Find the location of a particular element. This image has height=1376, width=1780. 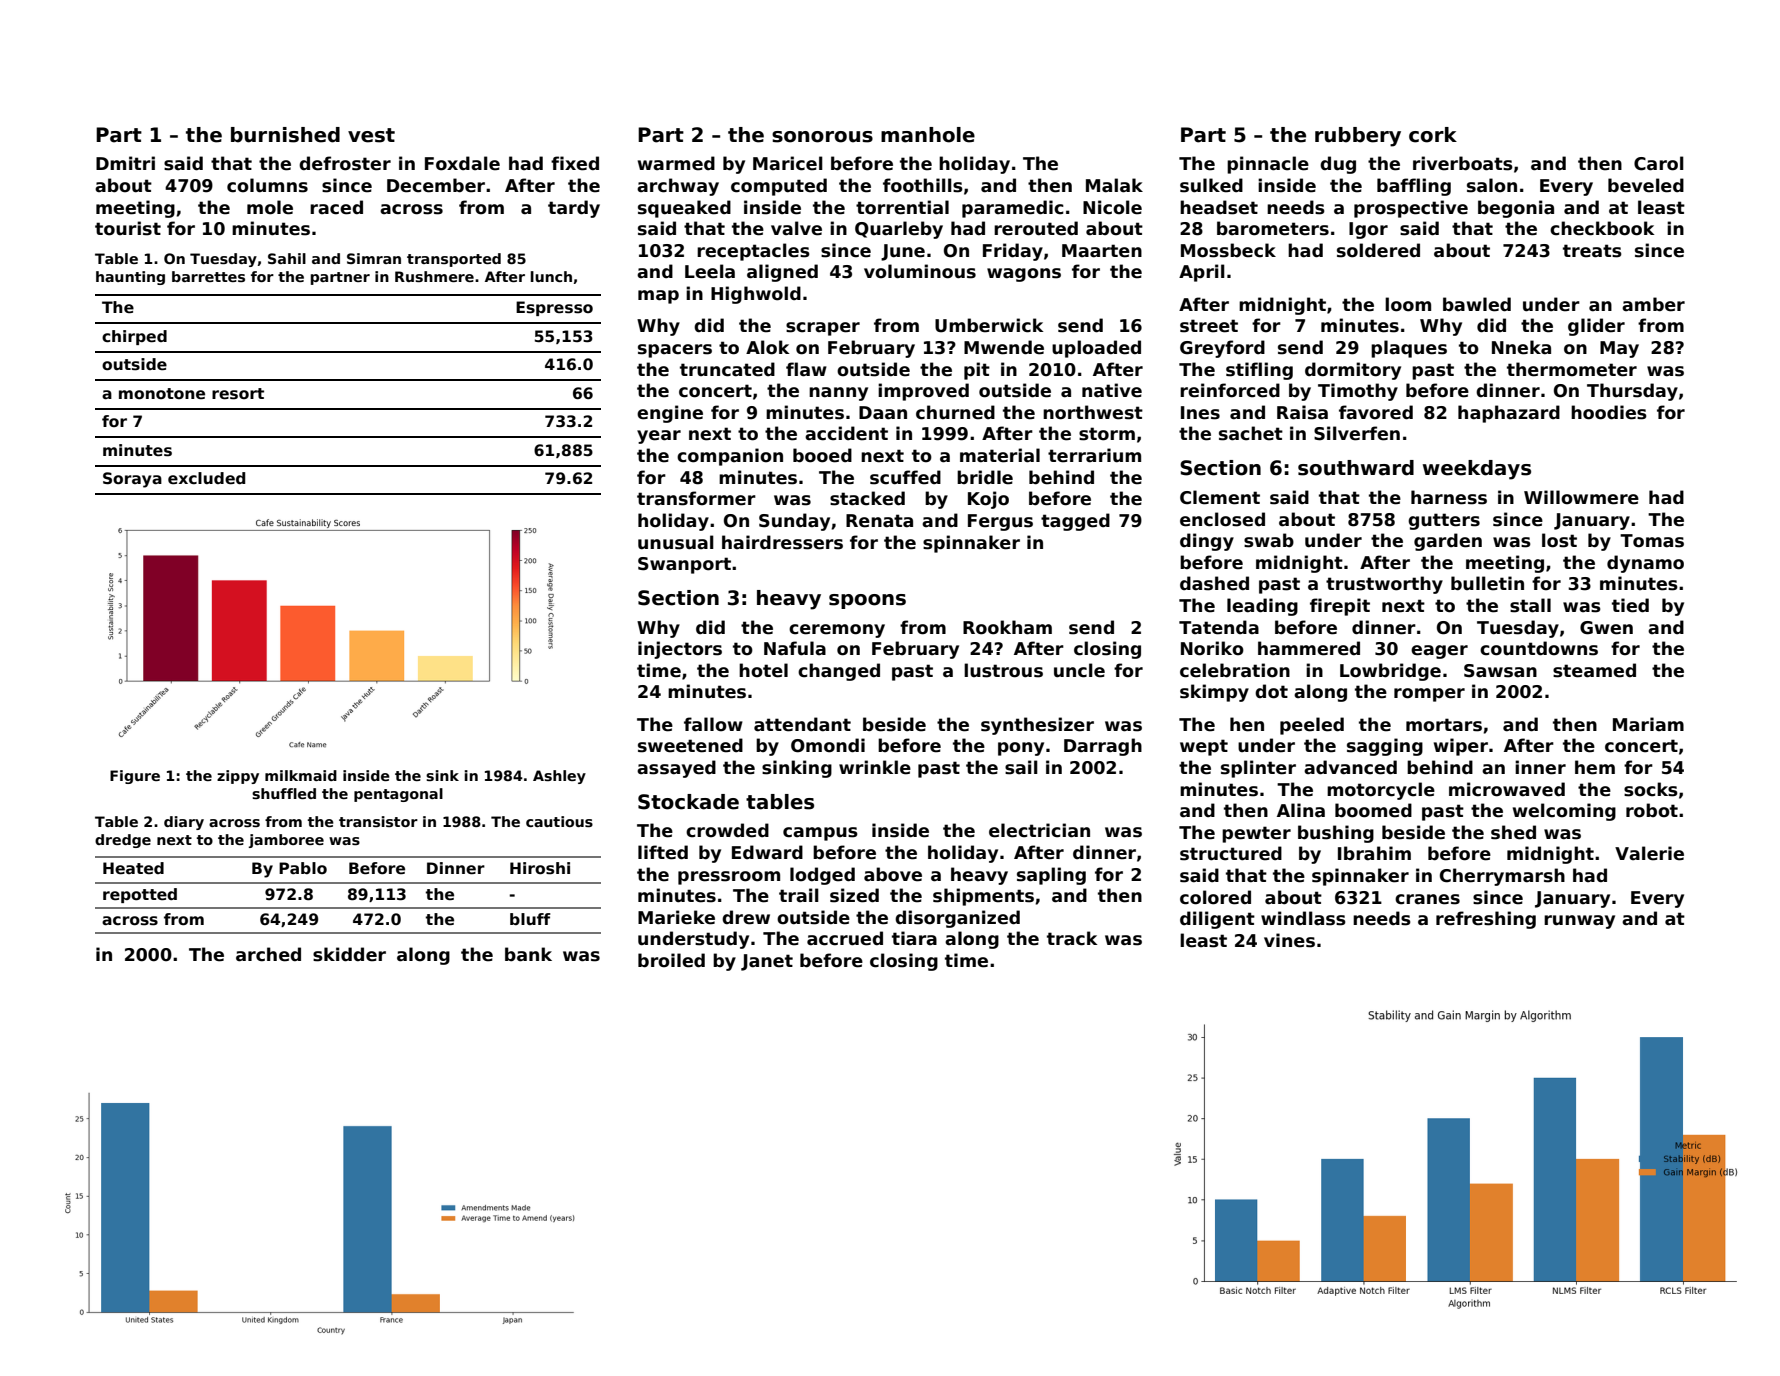

pentagonal is located at coordinates (398, 795).
